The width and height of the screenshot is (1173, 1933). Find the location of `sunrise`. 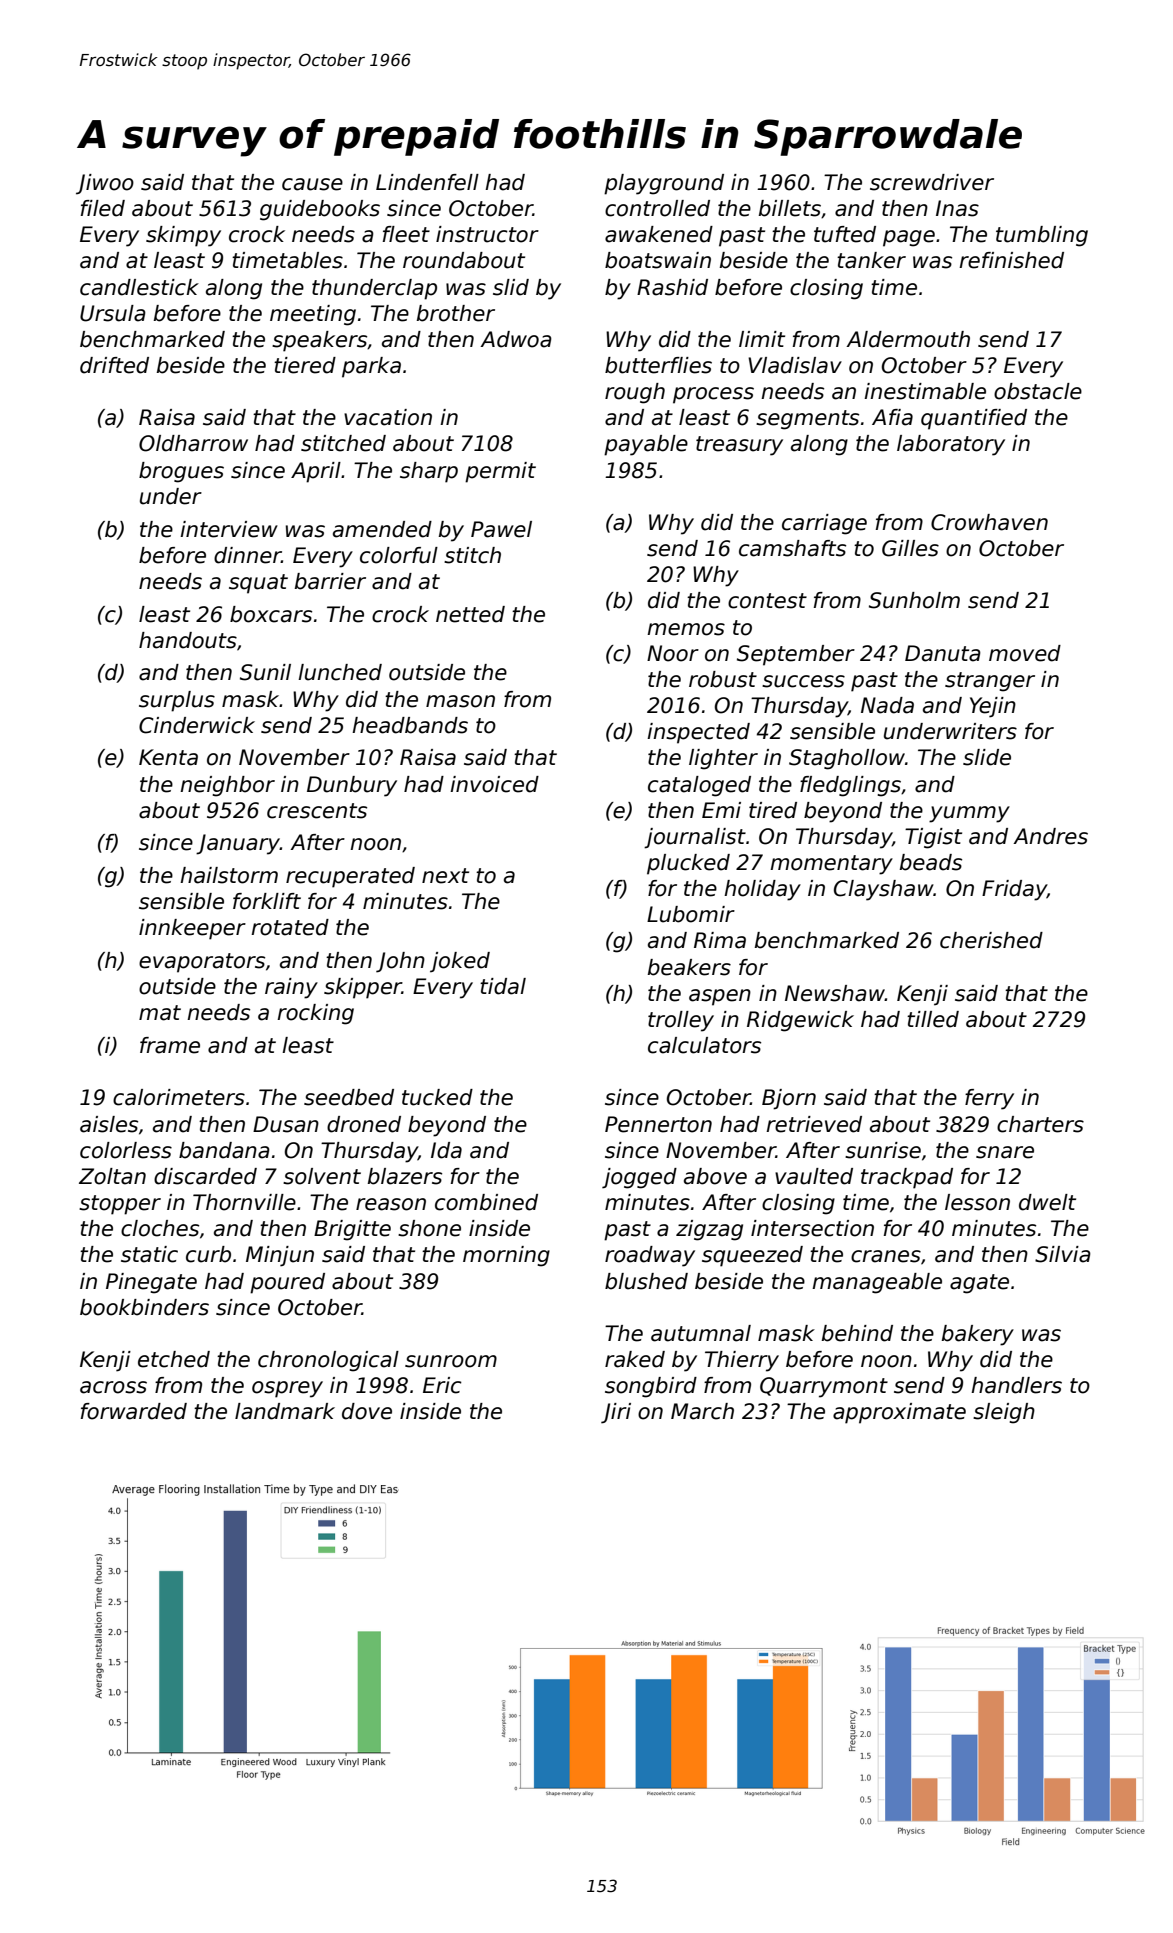

sunrise is located at coordinates (883, 1150).
